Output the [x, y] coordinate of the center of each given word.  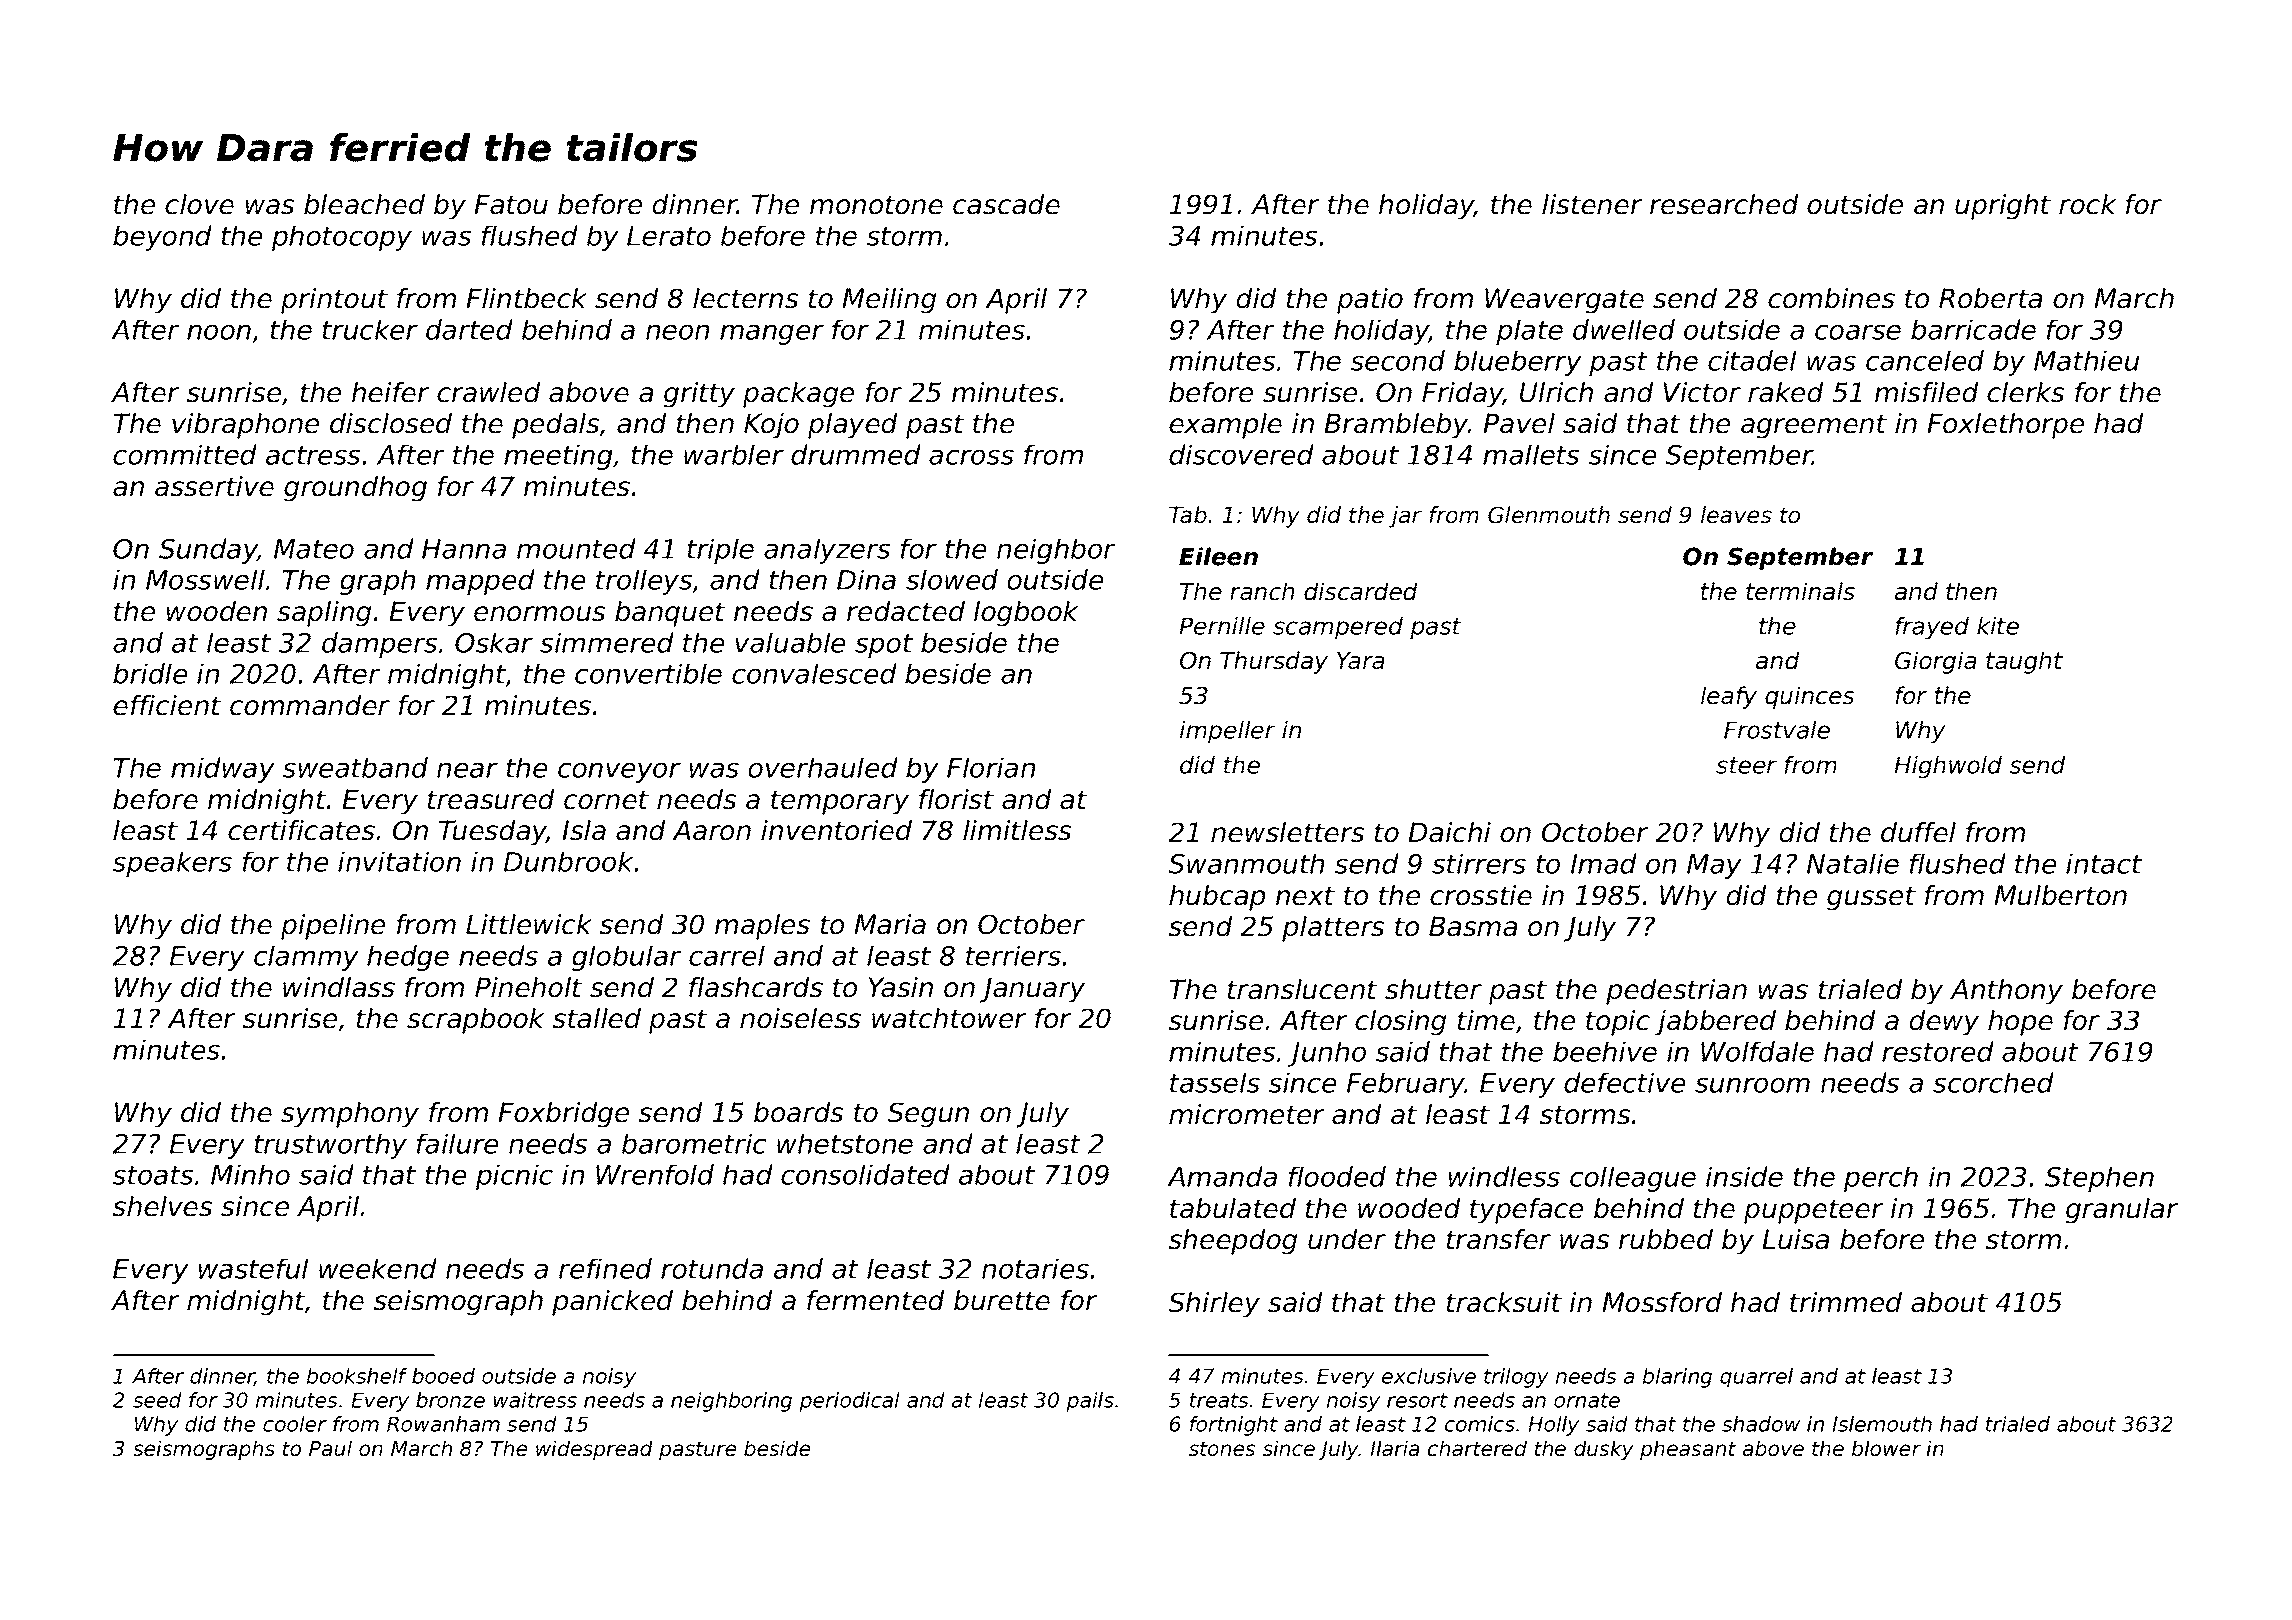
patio [1370, 301]
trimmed [1846, 1302]
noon [219, 332]
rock [2087, 204]
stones [1222, 1449]
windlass [339, 987]
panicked [612, 1303]
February [1406, 1085]
